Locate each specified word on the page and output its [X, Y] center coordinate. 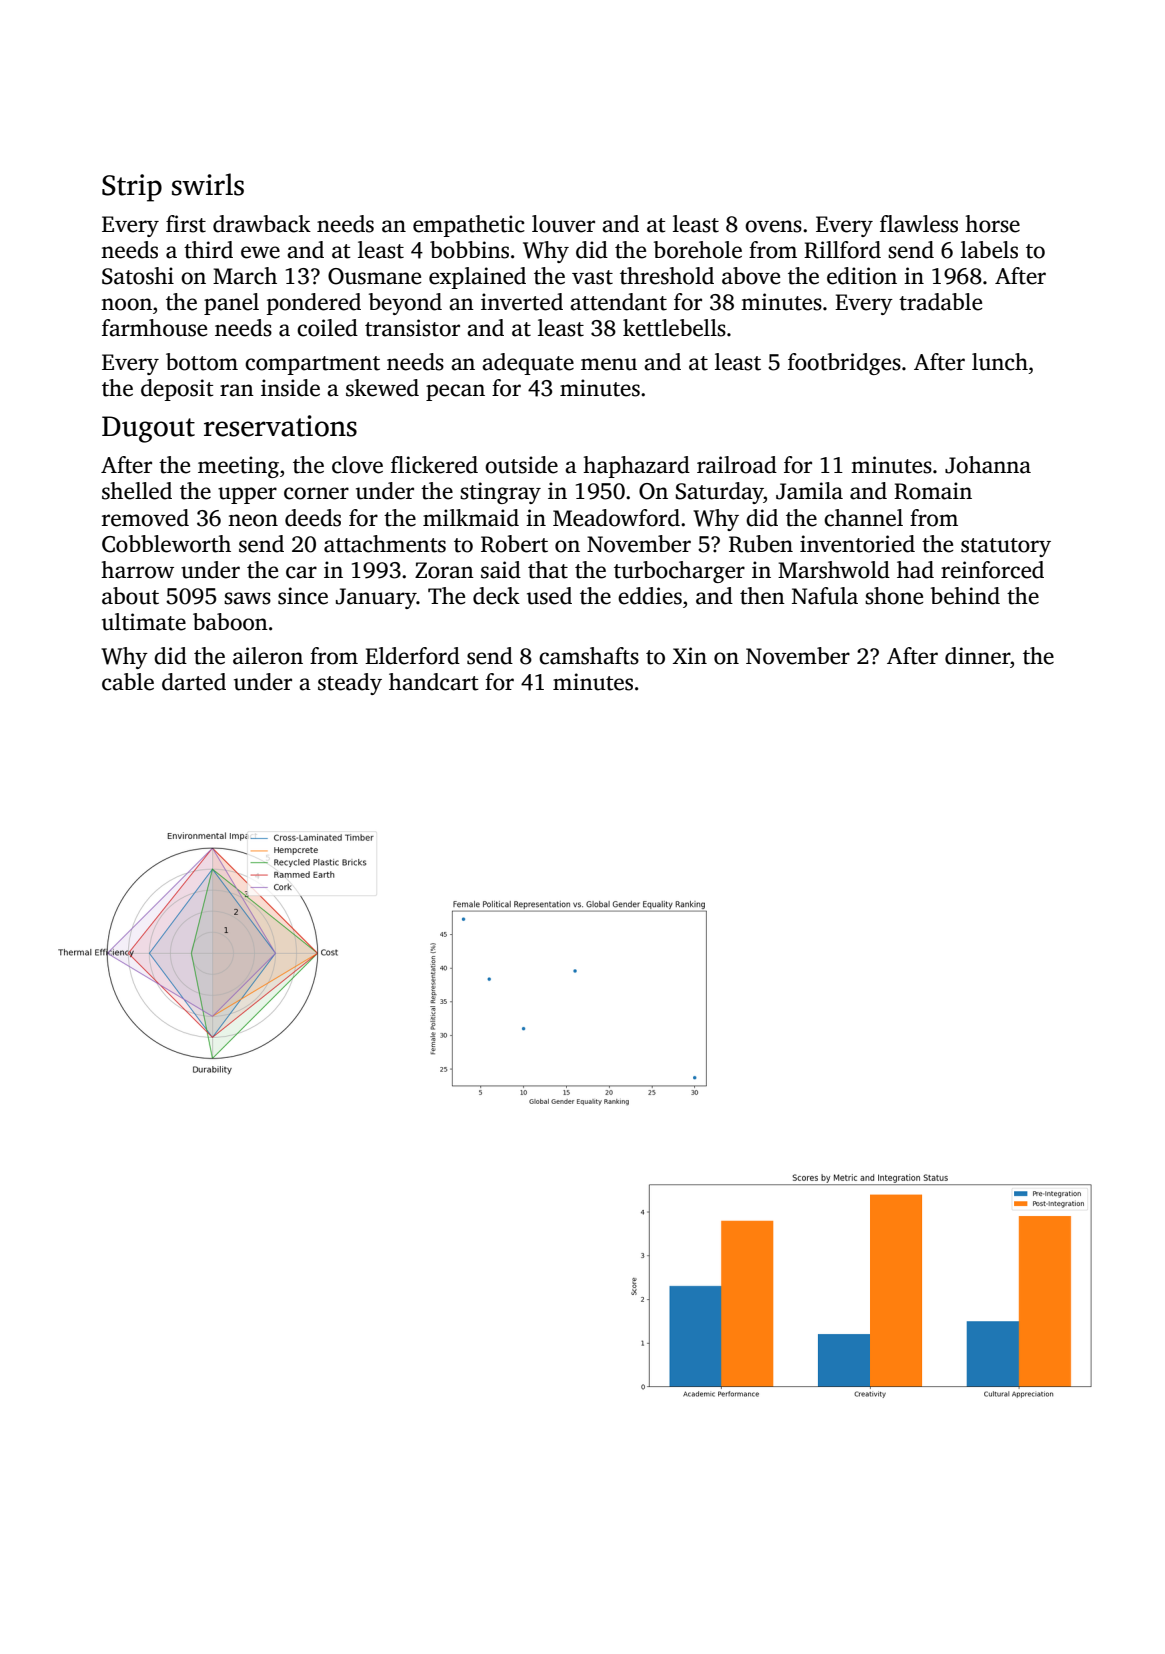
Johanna [988, 465]
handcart [433, 682]
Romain [933, 491]
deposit [177, 390]
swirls [208, 184]
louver [563, 224]
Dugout [148, 429]
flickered [434, 465]
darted [194, 682]
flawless [919, 224]
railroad [737, 465]
